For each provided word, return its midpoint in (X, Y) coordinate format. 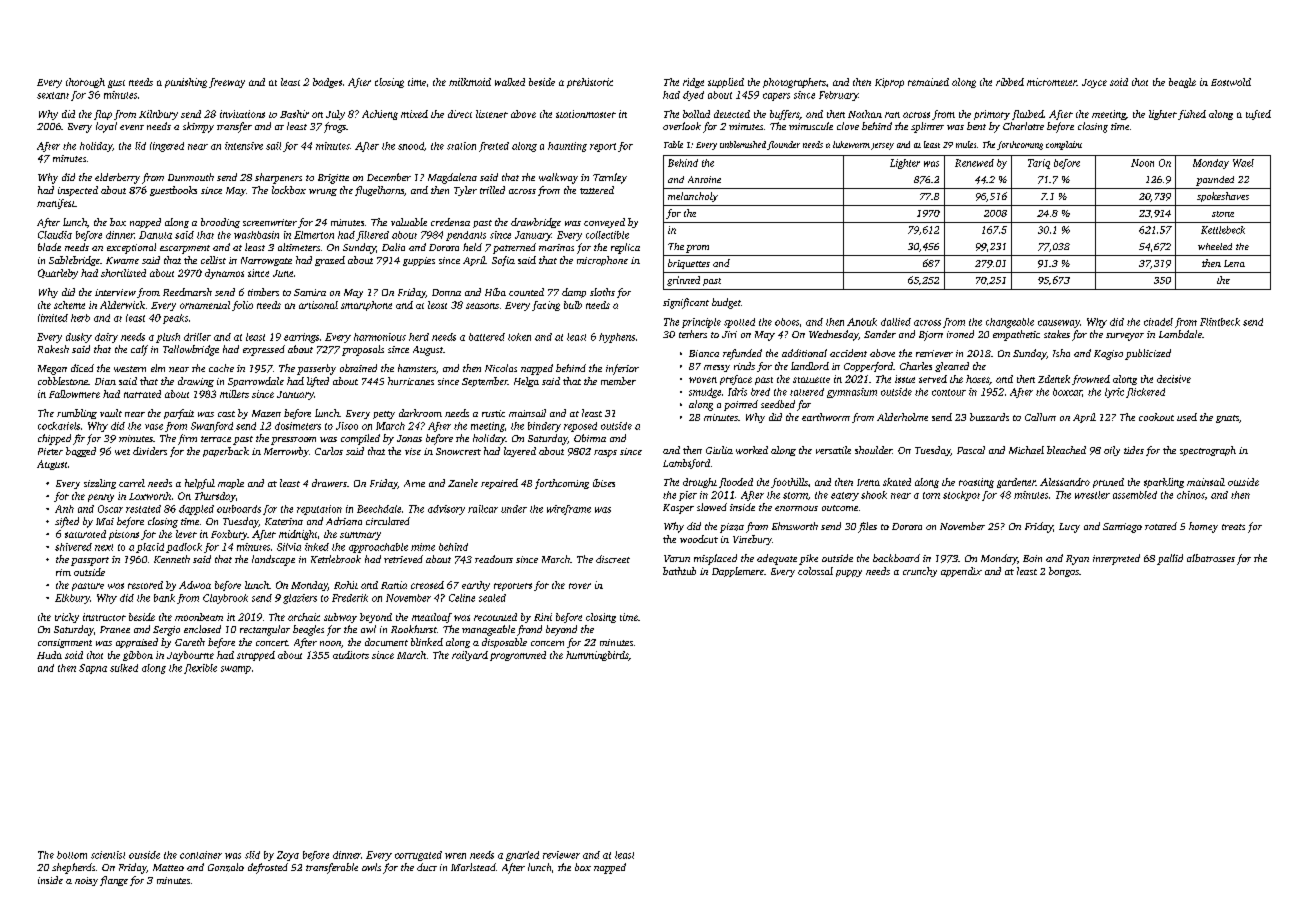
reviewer (561, 855)
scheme (69, 305)
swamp (236, 670)
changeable (1010, 323)
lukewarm (851, 144)
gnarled (522, 856)
